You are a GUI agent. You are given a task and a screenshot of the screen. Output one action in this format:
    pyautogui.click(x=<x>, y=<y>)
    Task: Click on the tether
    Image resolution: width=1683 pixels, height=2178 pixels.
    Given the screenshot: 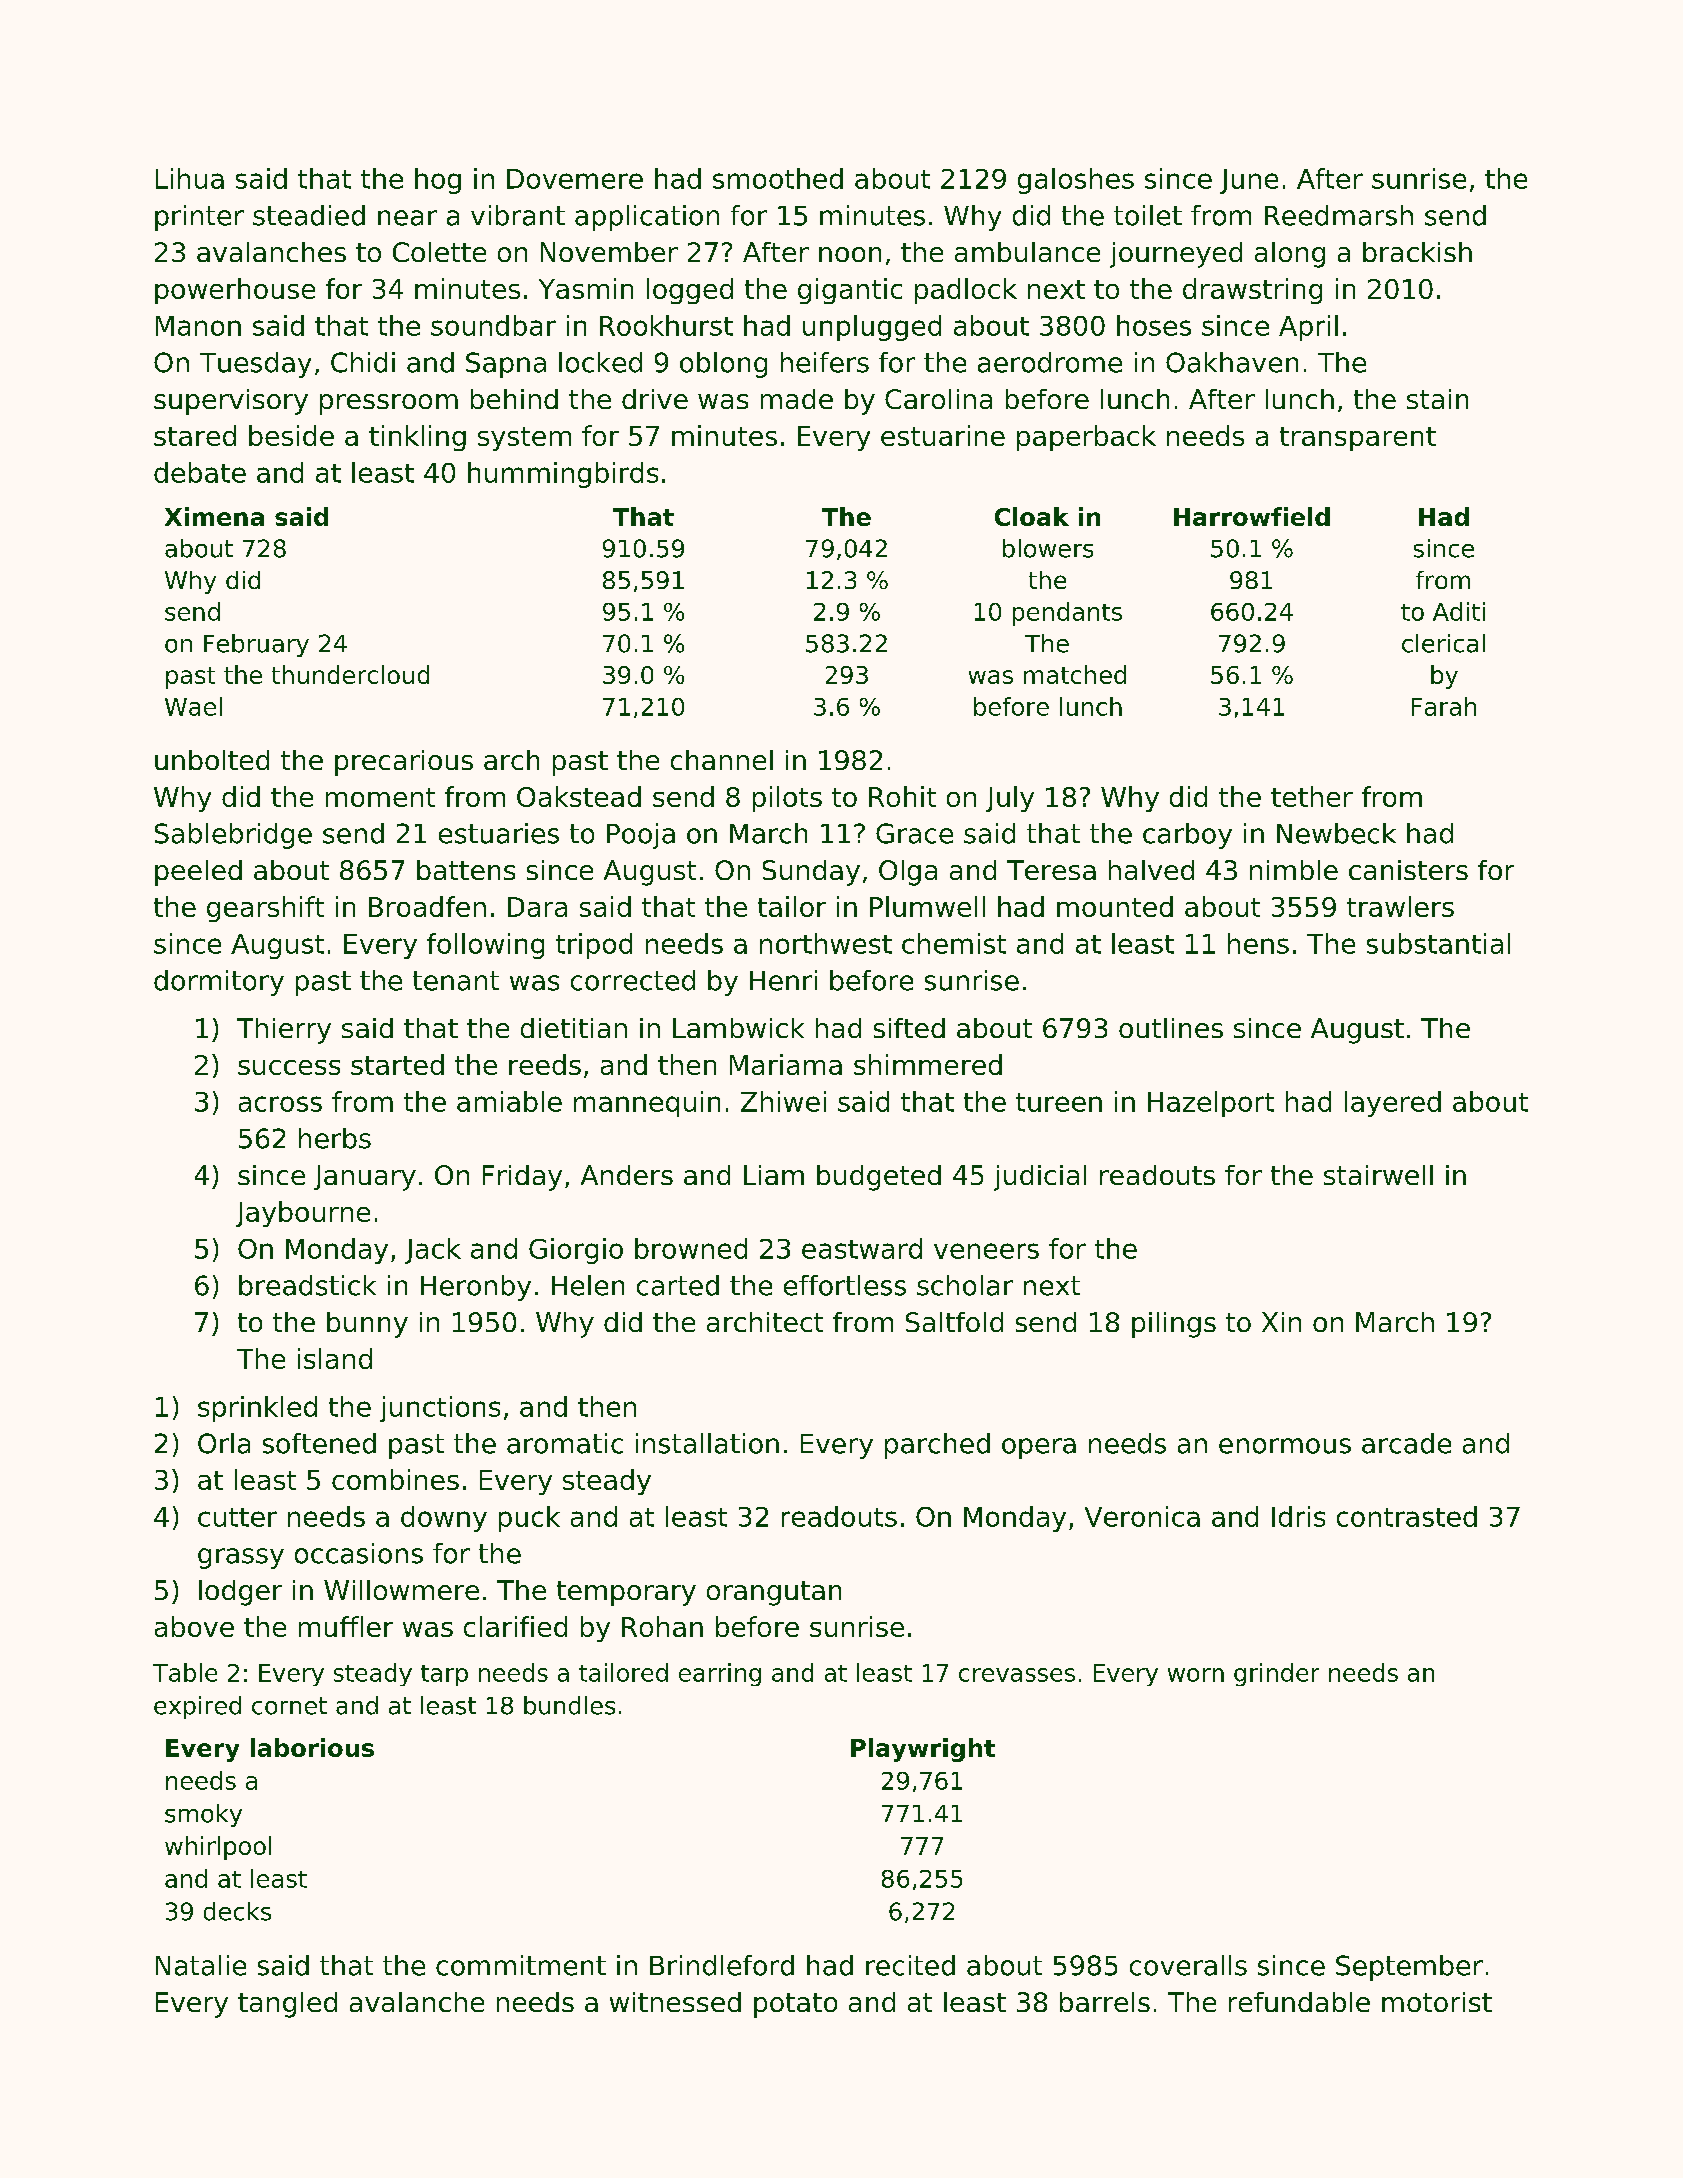 What is the action you would take?
    pyautogui.click(x=1312, y=796)
